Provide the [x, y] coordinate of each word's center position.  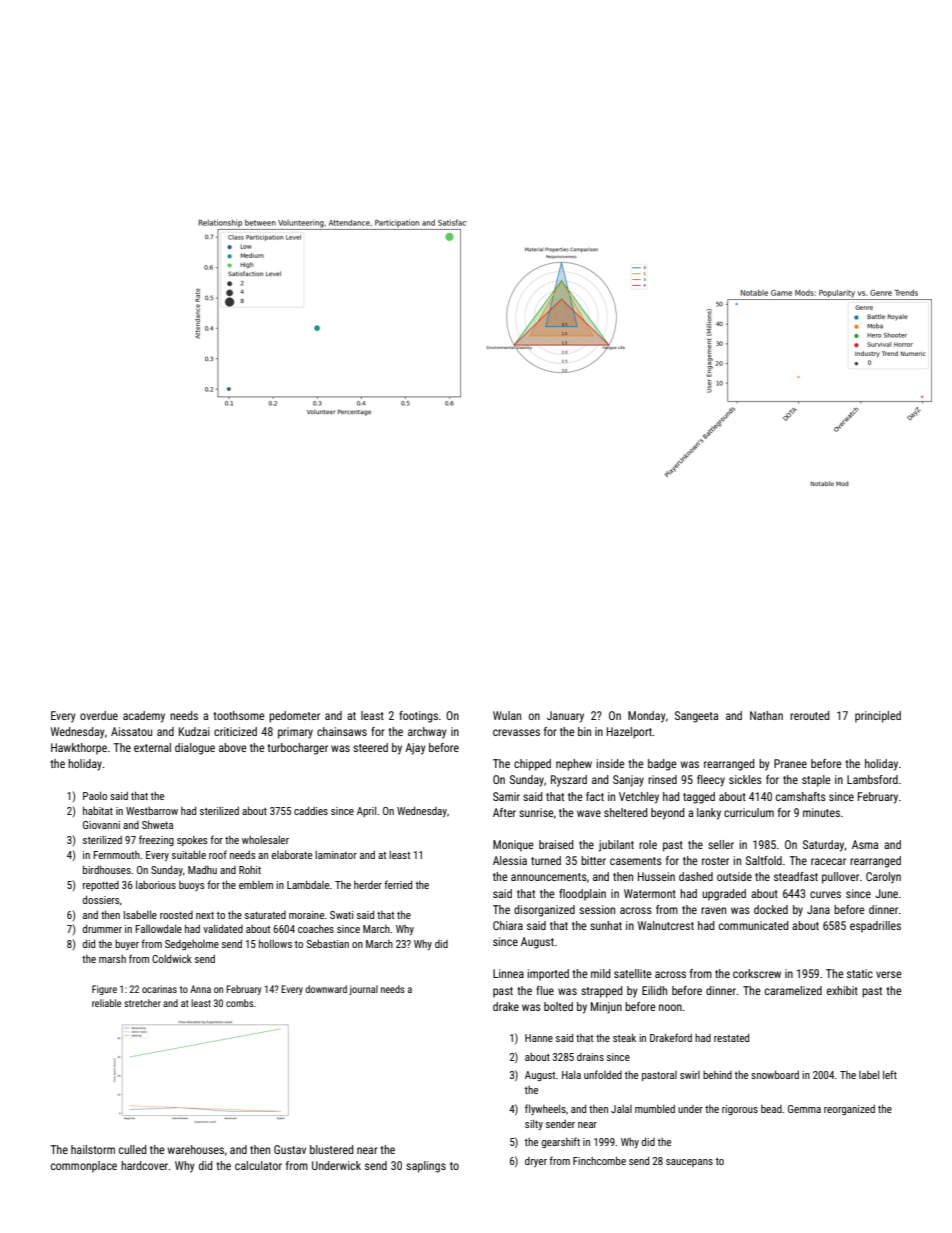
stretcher [142, 1003]
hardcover [144, 1165]
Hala [571, 1074]
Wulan [507, 715]
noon [670, 1007]
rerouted [810, 715]
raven [713, 910]
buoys [192, 886]
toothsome [239, 715]
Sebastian [328, 944]
